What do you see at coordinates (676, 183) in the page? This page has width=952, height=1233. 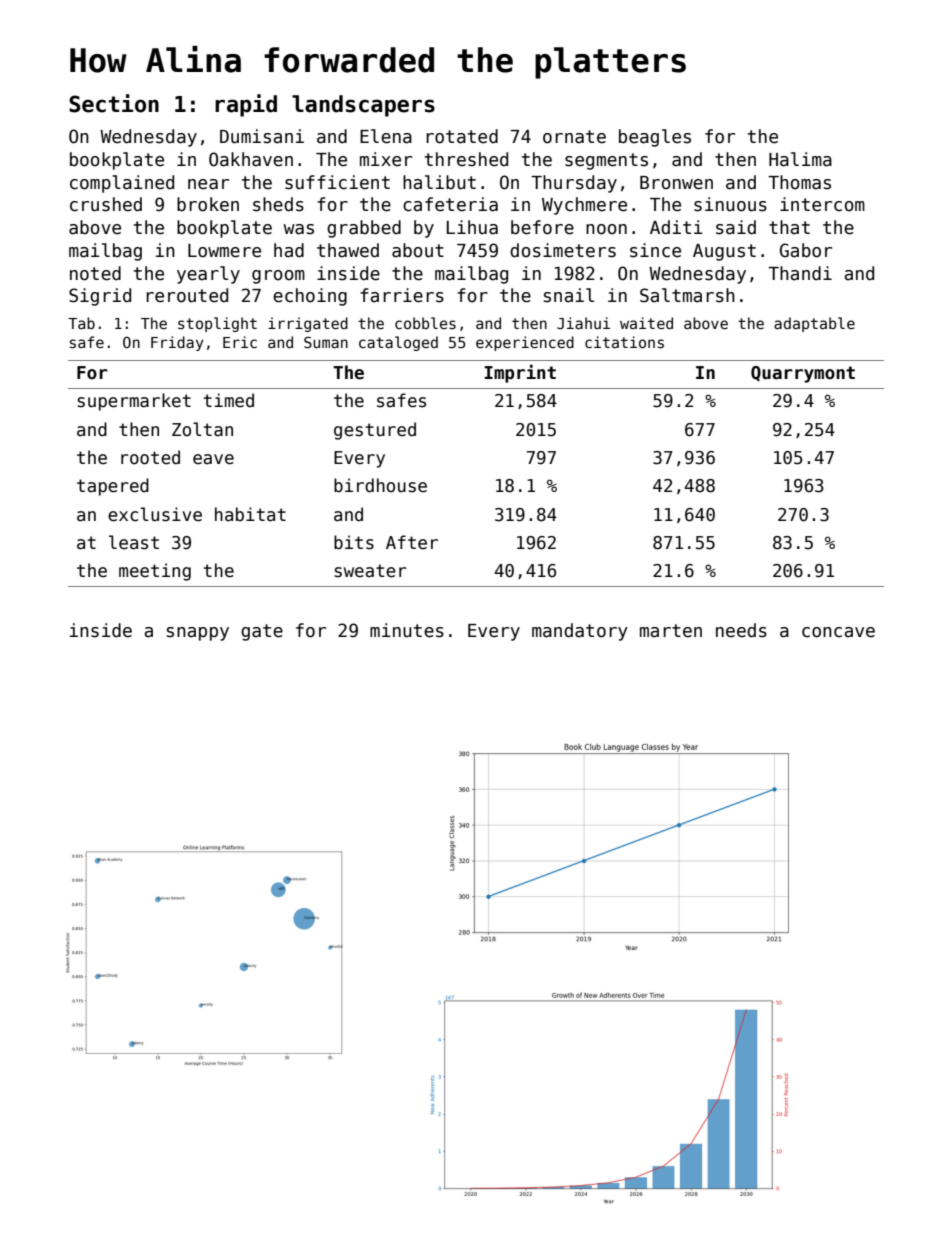 I see `Bronwen` at bounding box center [676, 183].
